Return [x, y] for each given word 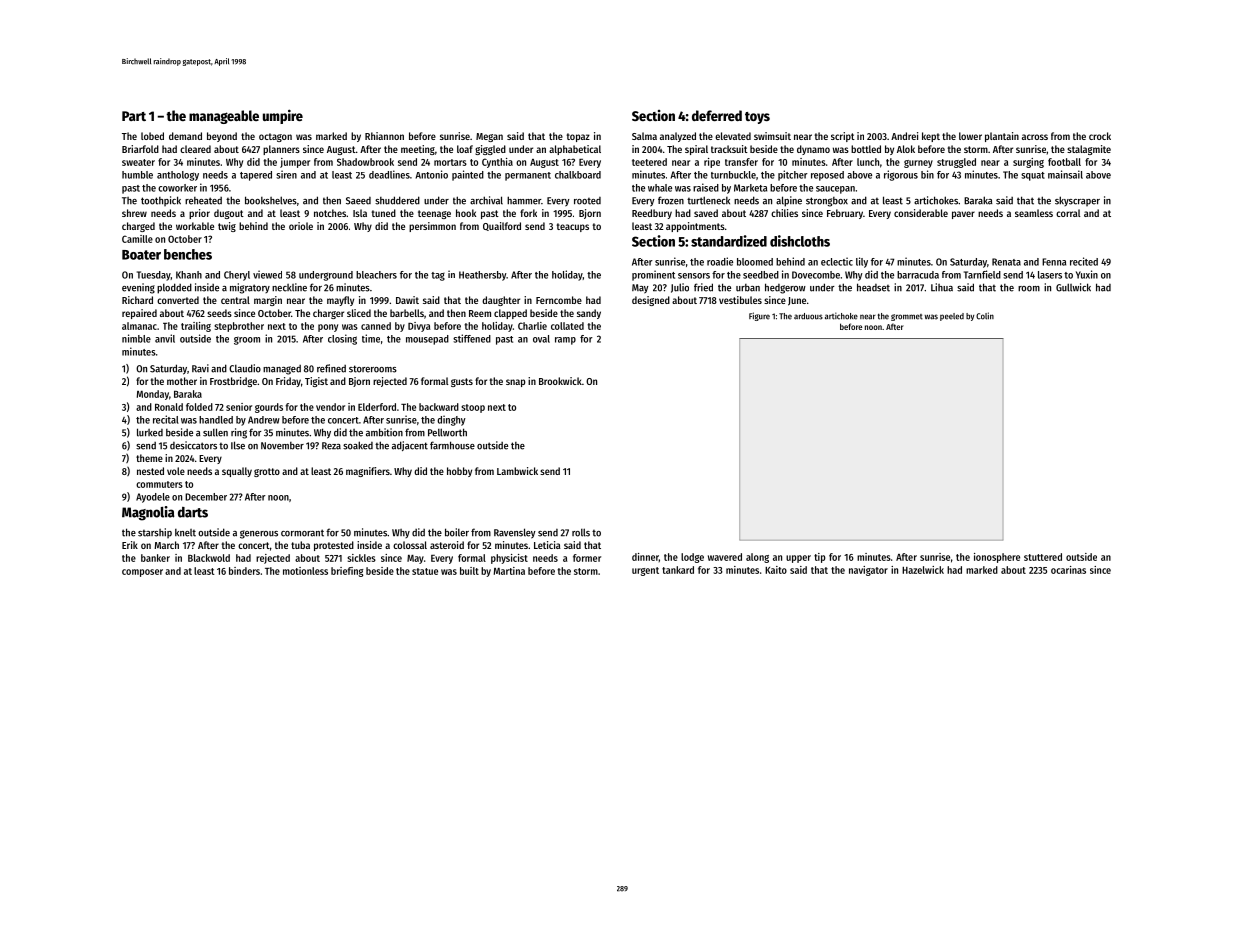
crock [1100, 136]
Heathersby [482, 276]
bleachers [376, 275]
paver [963, 215]
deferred [717, 115]
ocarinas [1068, 570]
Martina [509, 571]
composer [142, 573]
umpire [283, 116]
